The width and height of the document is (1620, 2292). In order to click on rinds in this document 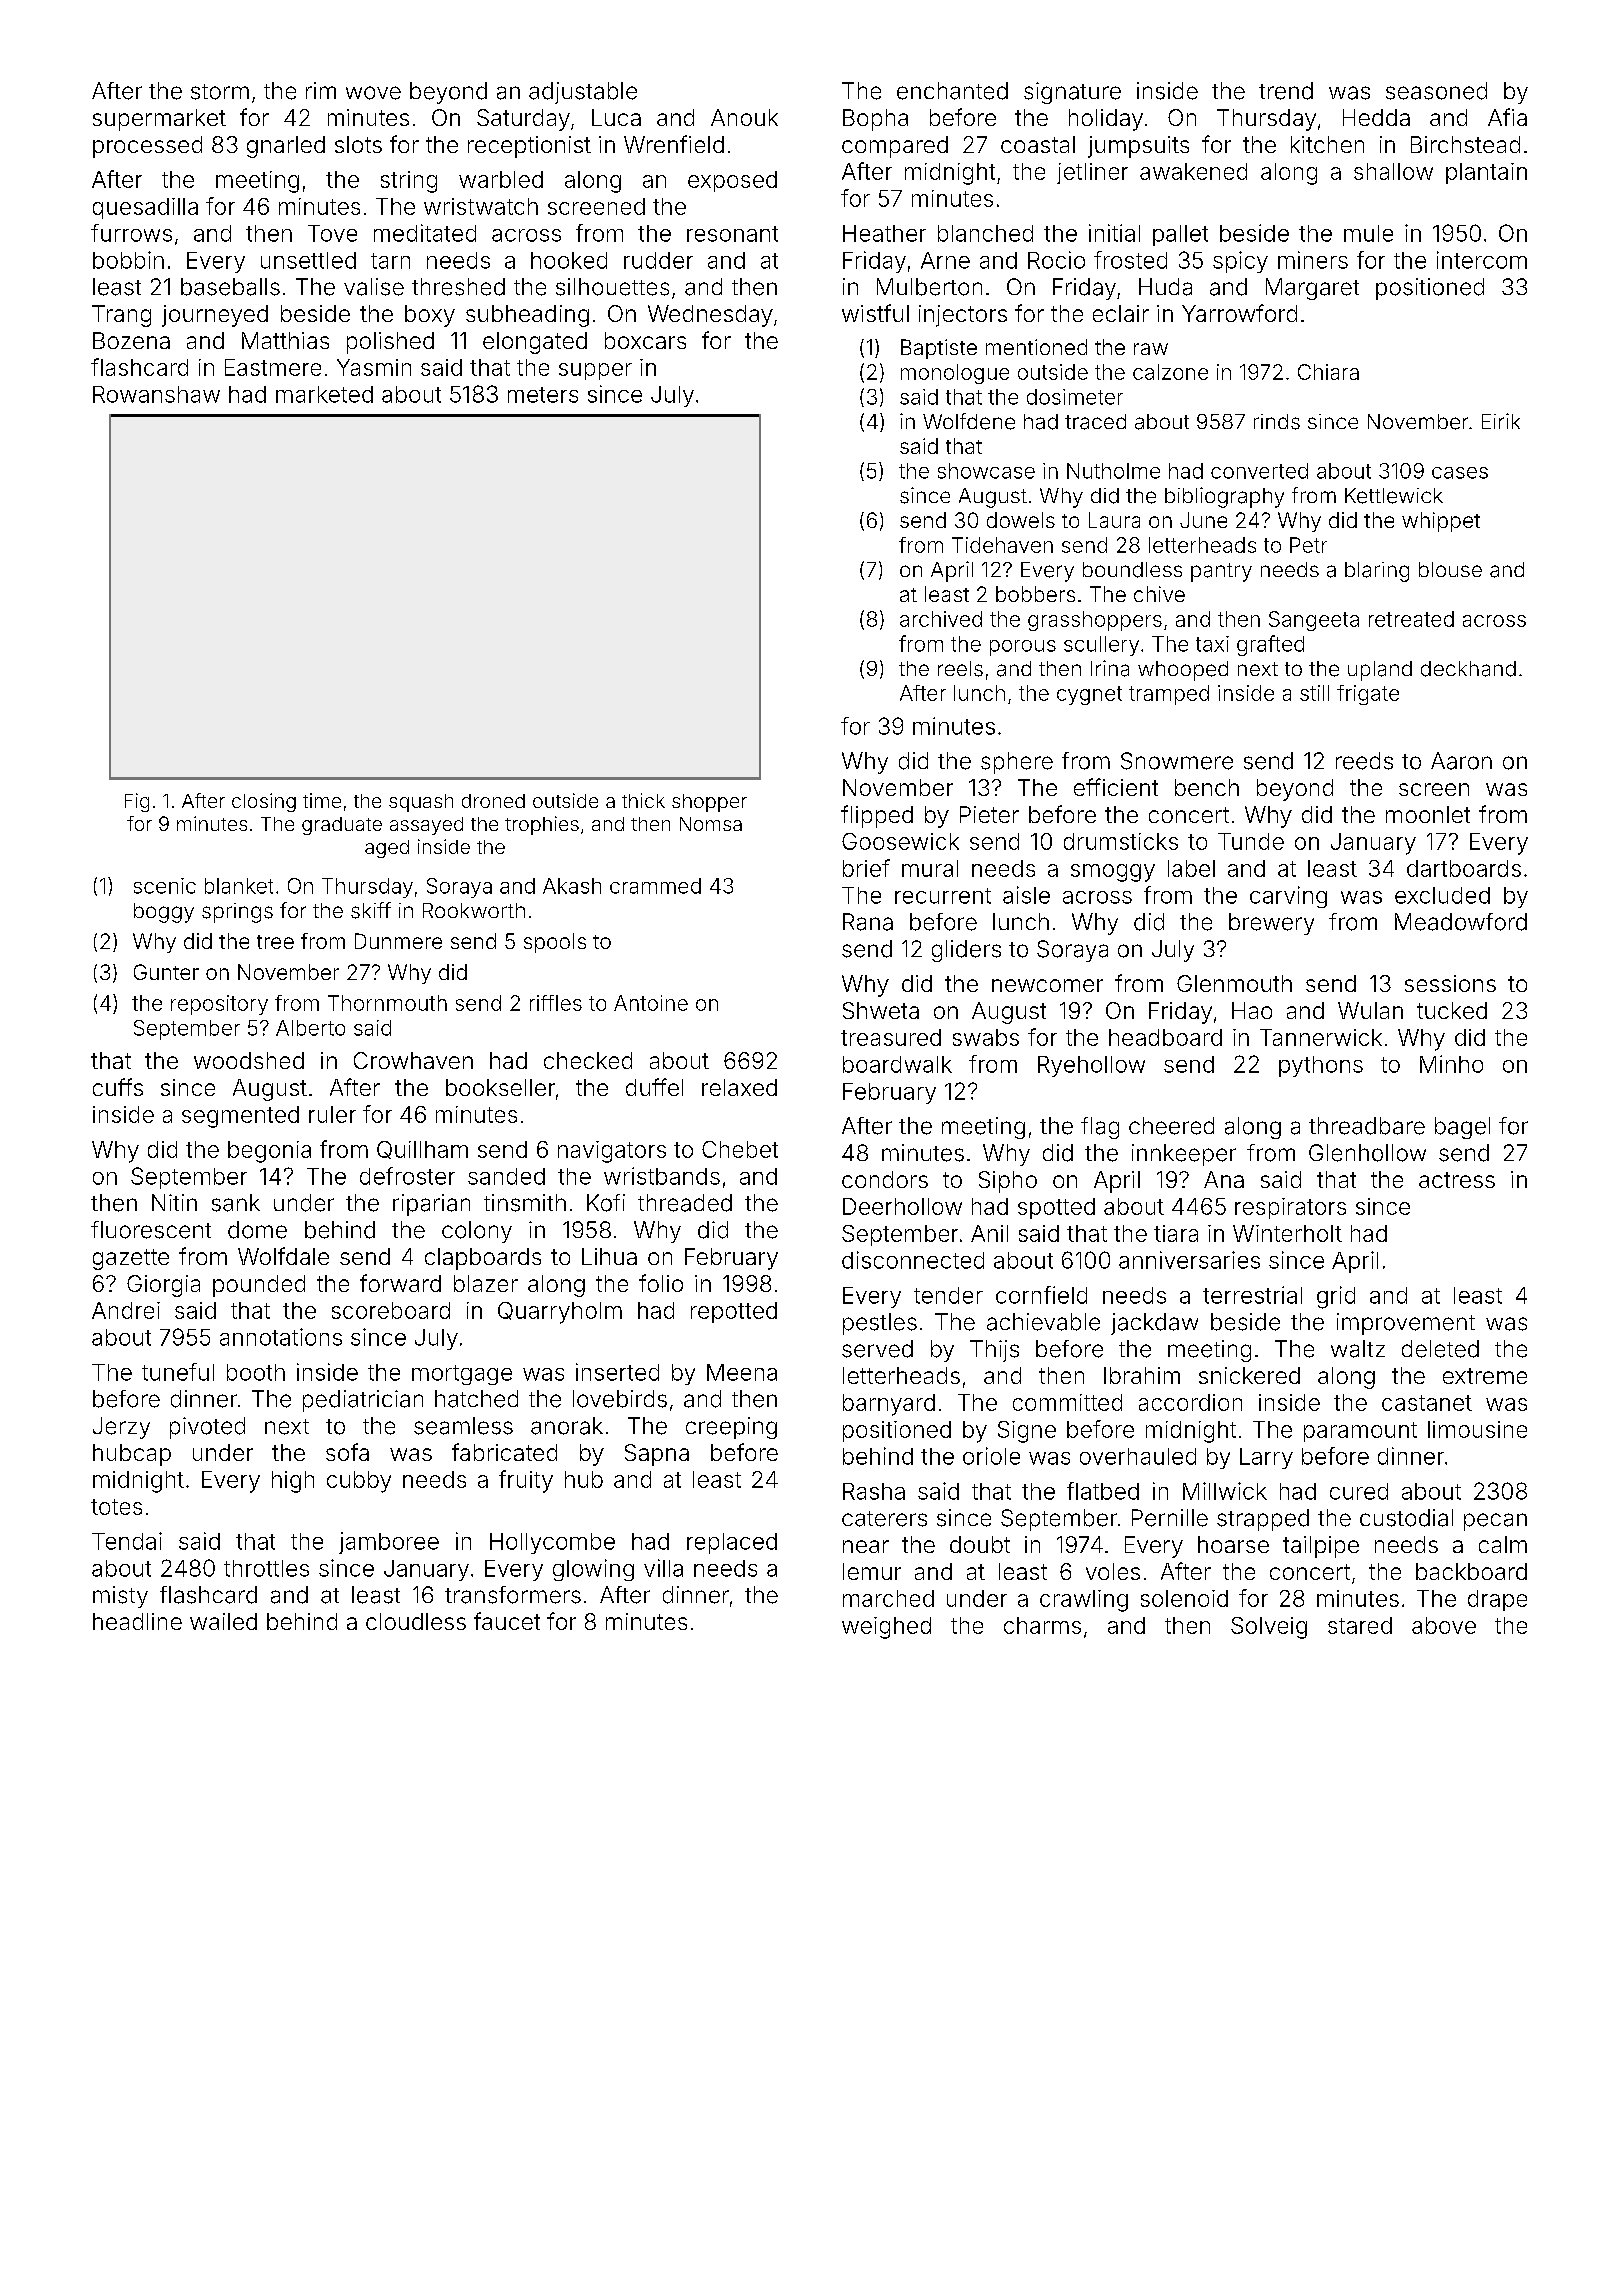, I will do `click(1277, 422)`.
